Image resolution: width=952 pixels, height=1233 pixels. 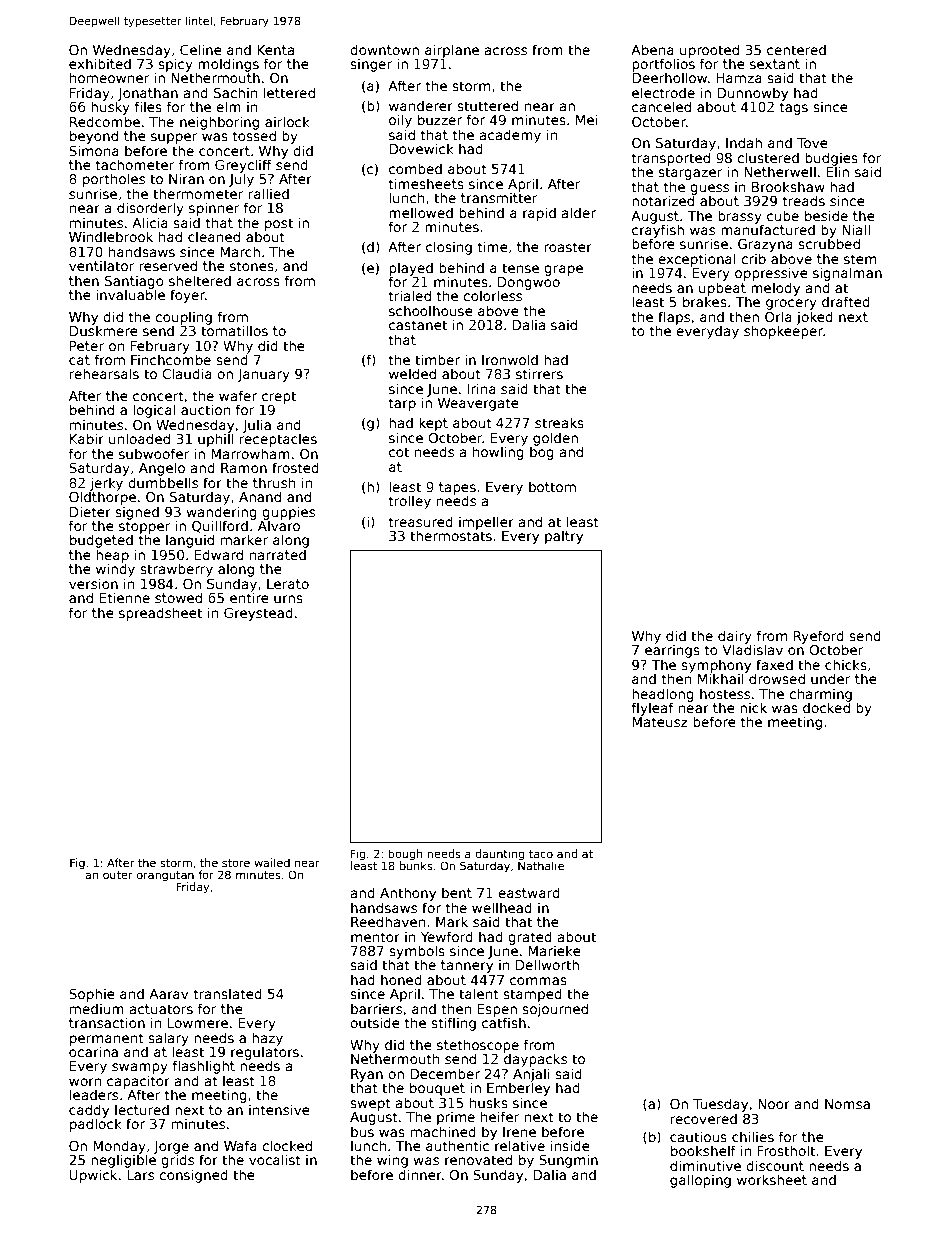 I want to click on stem, so click(x=860, y=259).
